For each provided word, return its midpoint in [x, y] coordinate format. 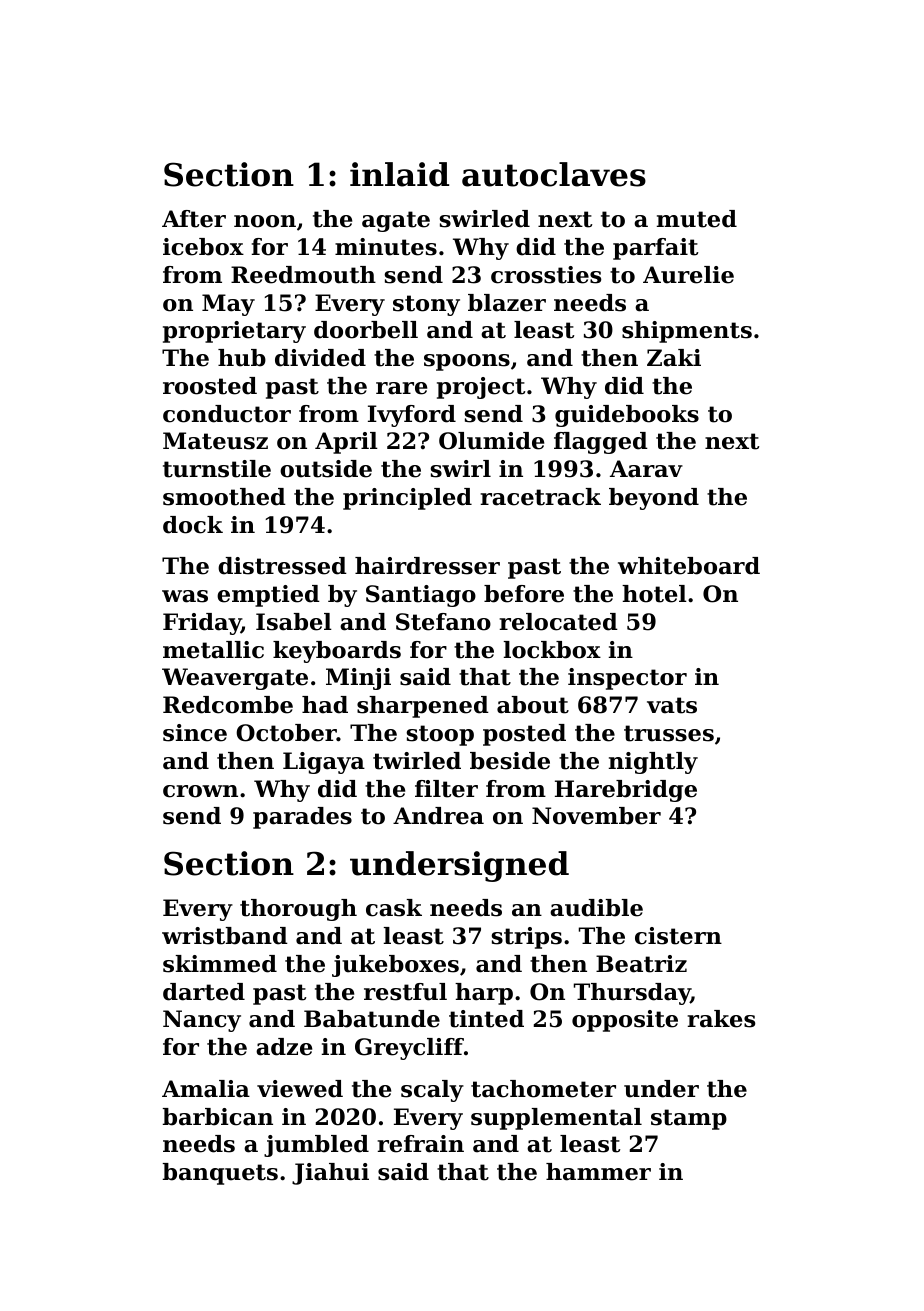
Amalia [206, 1089]
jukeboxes [395, 966]
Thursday [632, 994]
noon [265, 221]
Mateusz [215, 441]
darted [204, 992]
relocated [558, 622]
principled [407, 499]
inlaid [399, 174]
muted [697, 219]
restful [405, 992]
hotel [654, 594]
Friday [202, 624]
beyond [654, 499]
